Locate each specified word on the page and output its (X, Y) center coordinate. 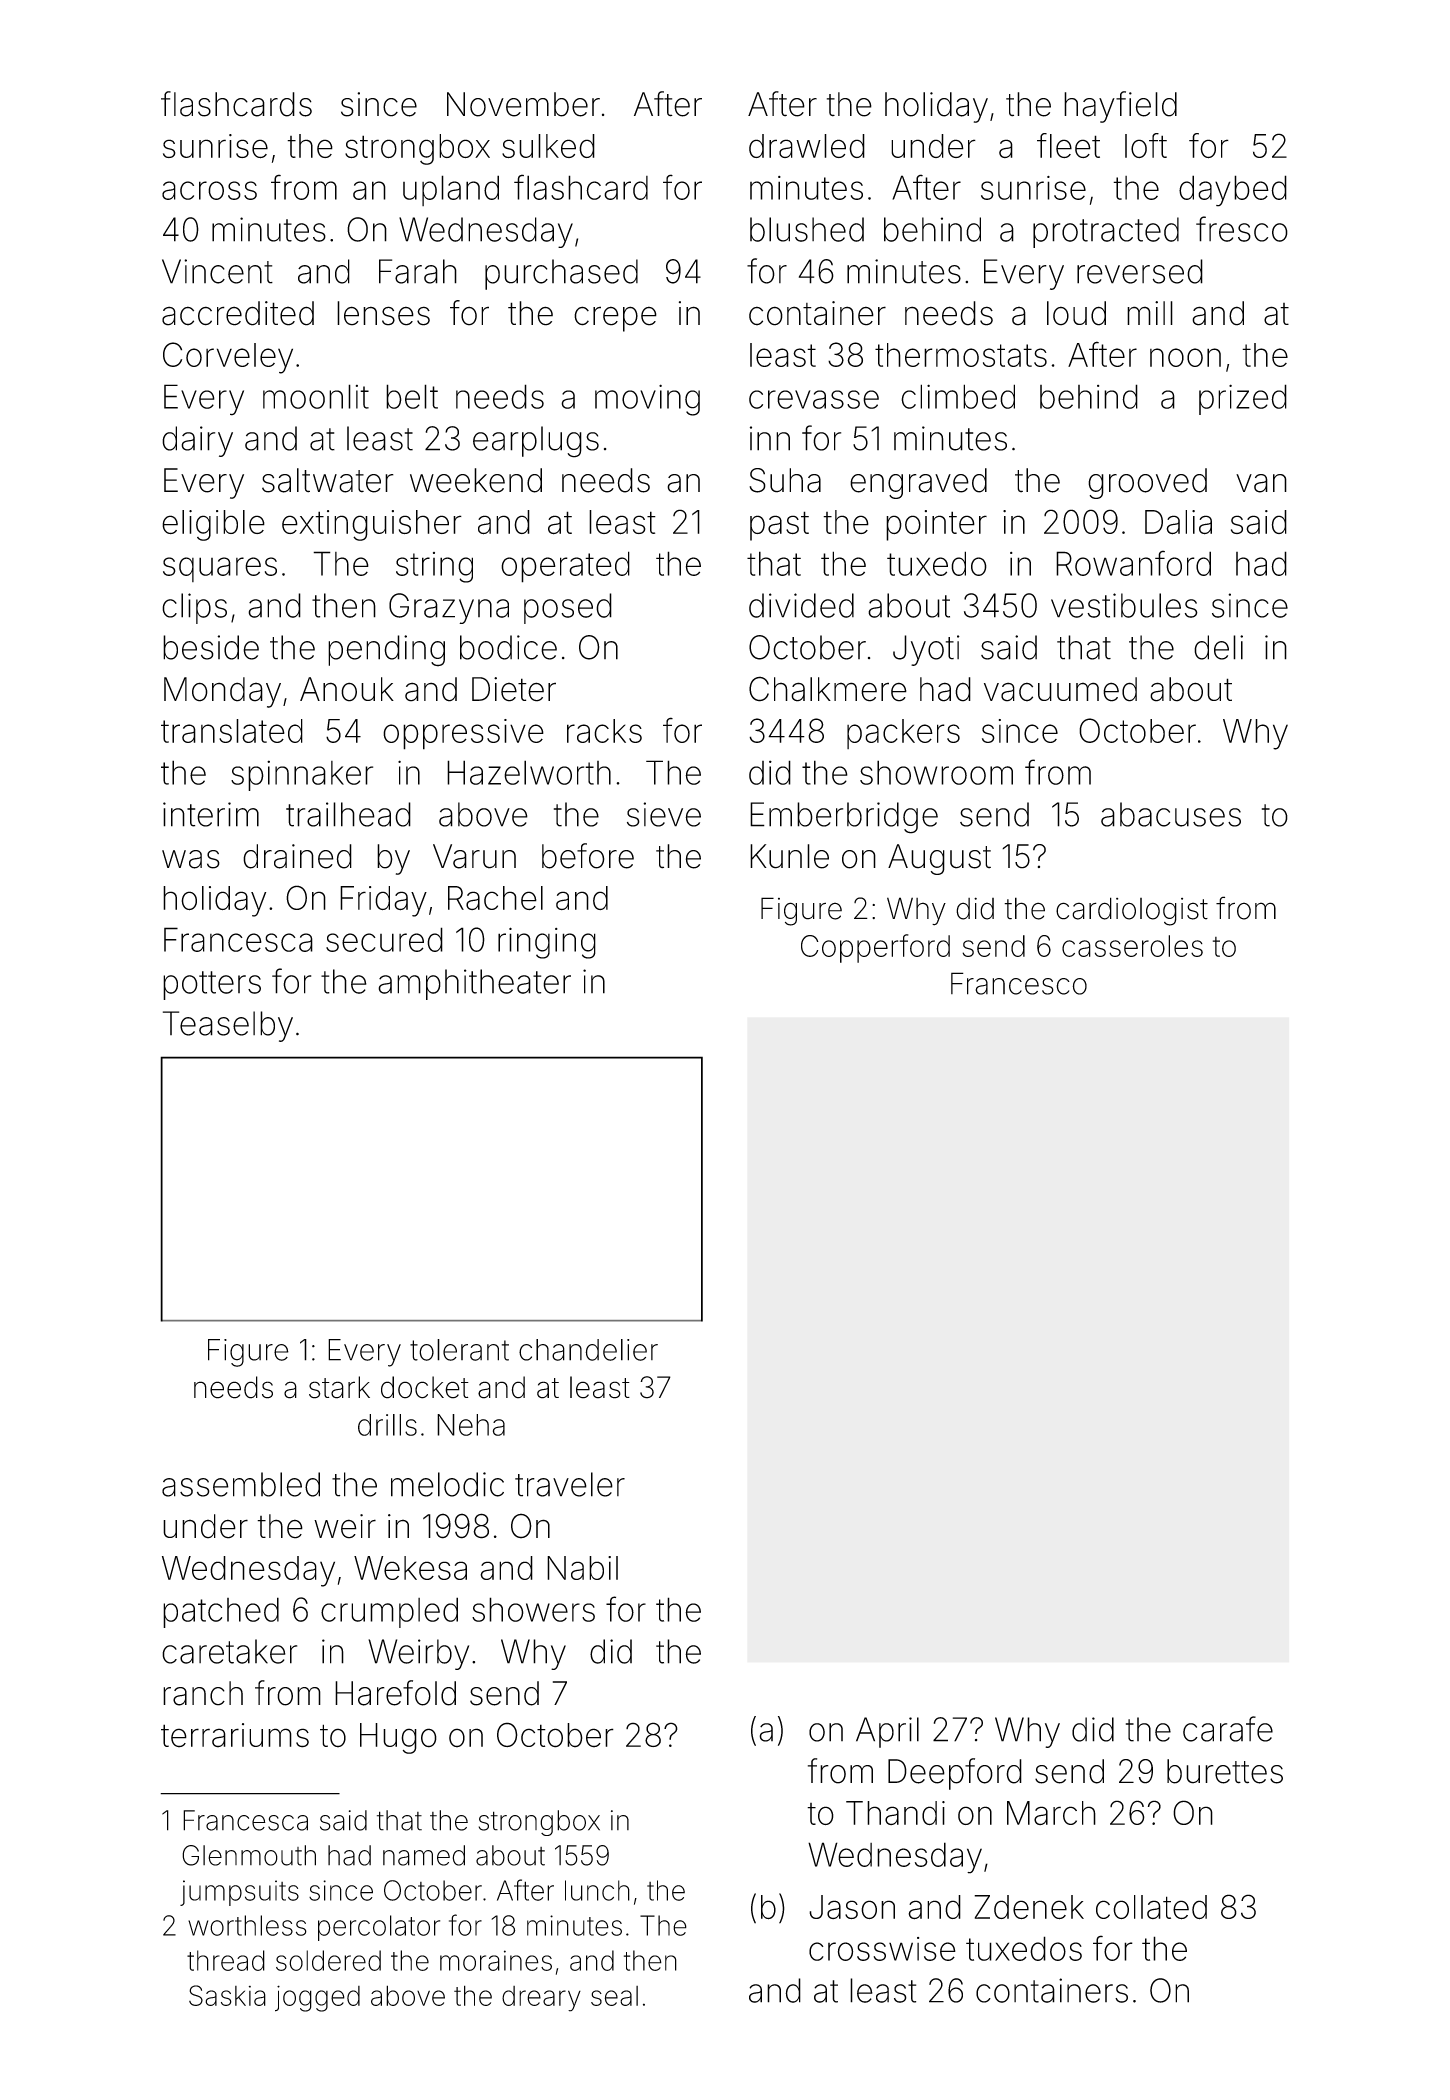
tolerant (459, 1350)
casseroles (1132, 946)
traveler (570, 1484)
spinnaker (302, 775)
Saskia (227, 1995)
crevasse (814, 399)
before (588, 856)
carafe (1228, 1729)
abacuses (1171, 814)
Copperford (875, 948)
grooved (1147, 483)
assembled (241, 1484)
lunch (597, 1890)
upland (451, 190)
